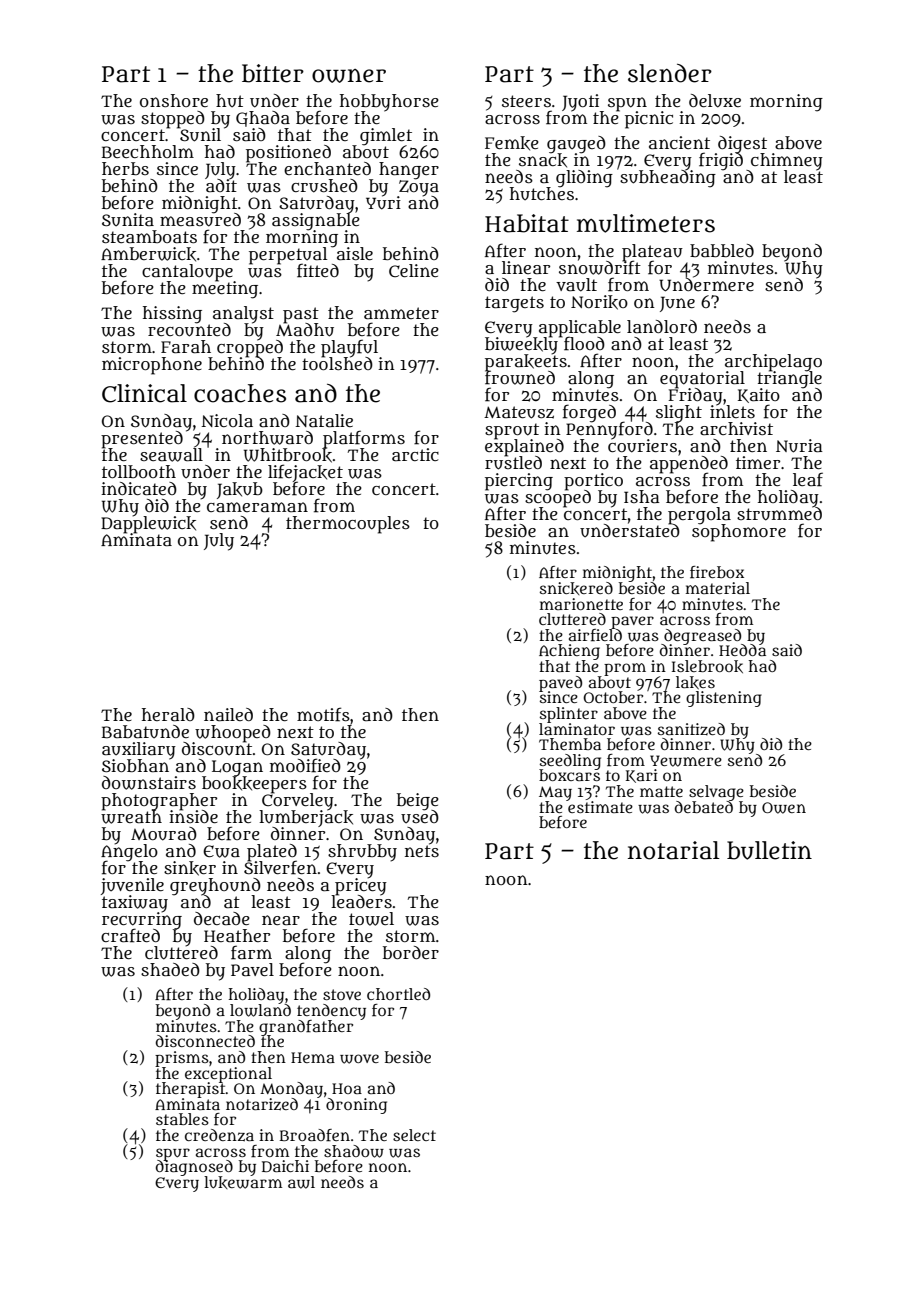  What do you see at coordinates (679, 142) in the screenshot?
I see `ancient` at bounding box center [679, 142].
